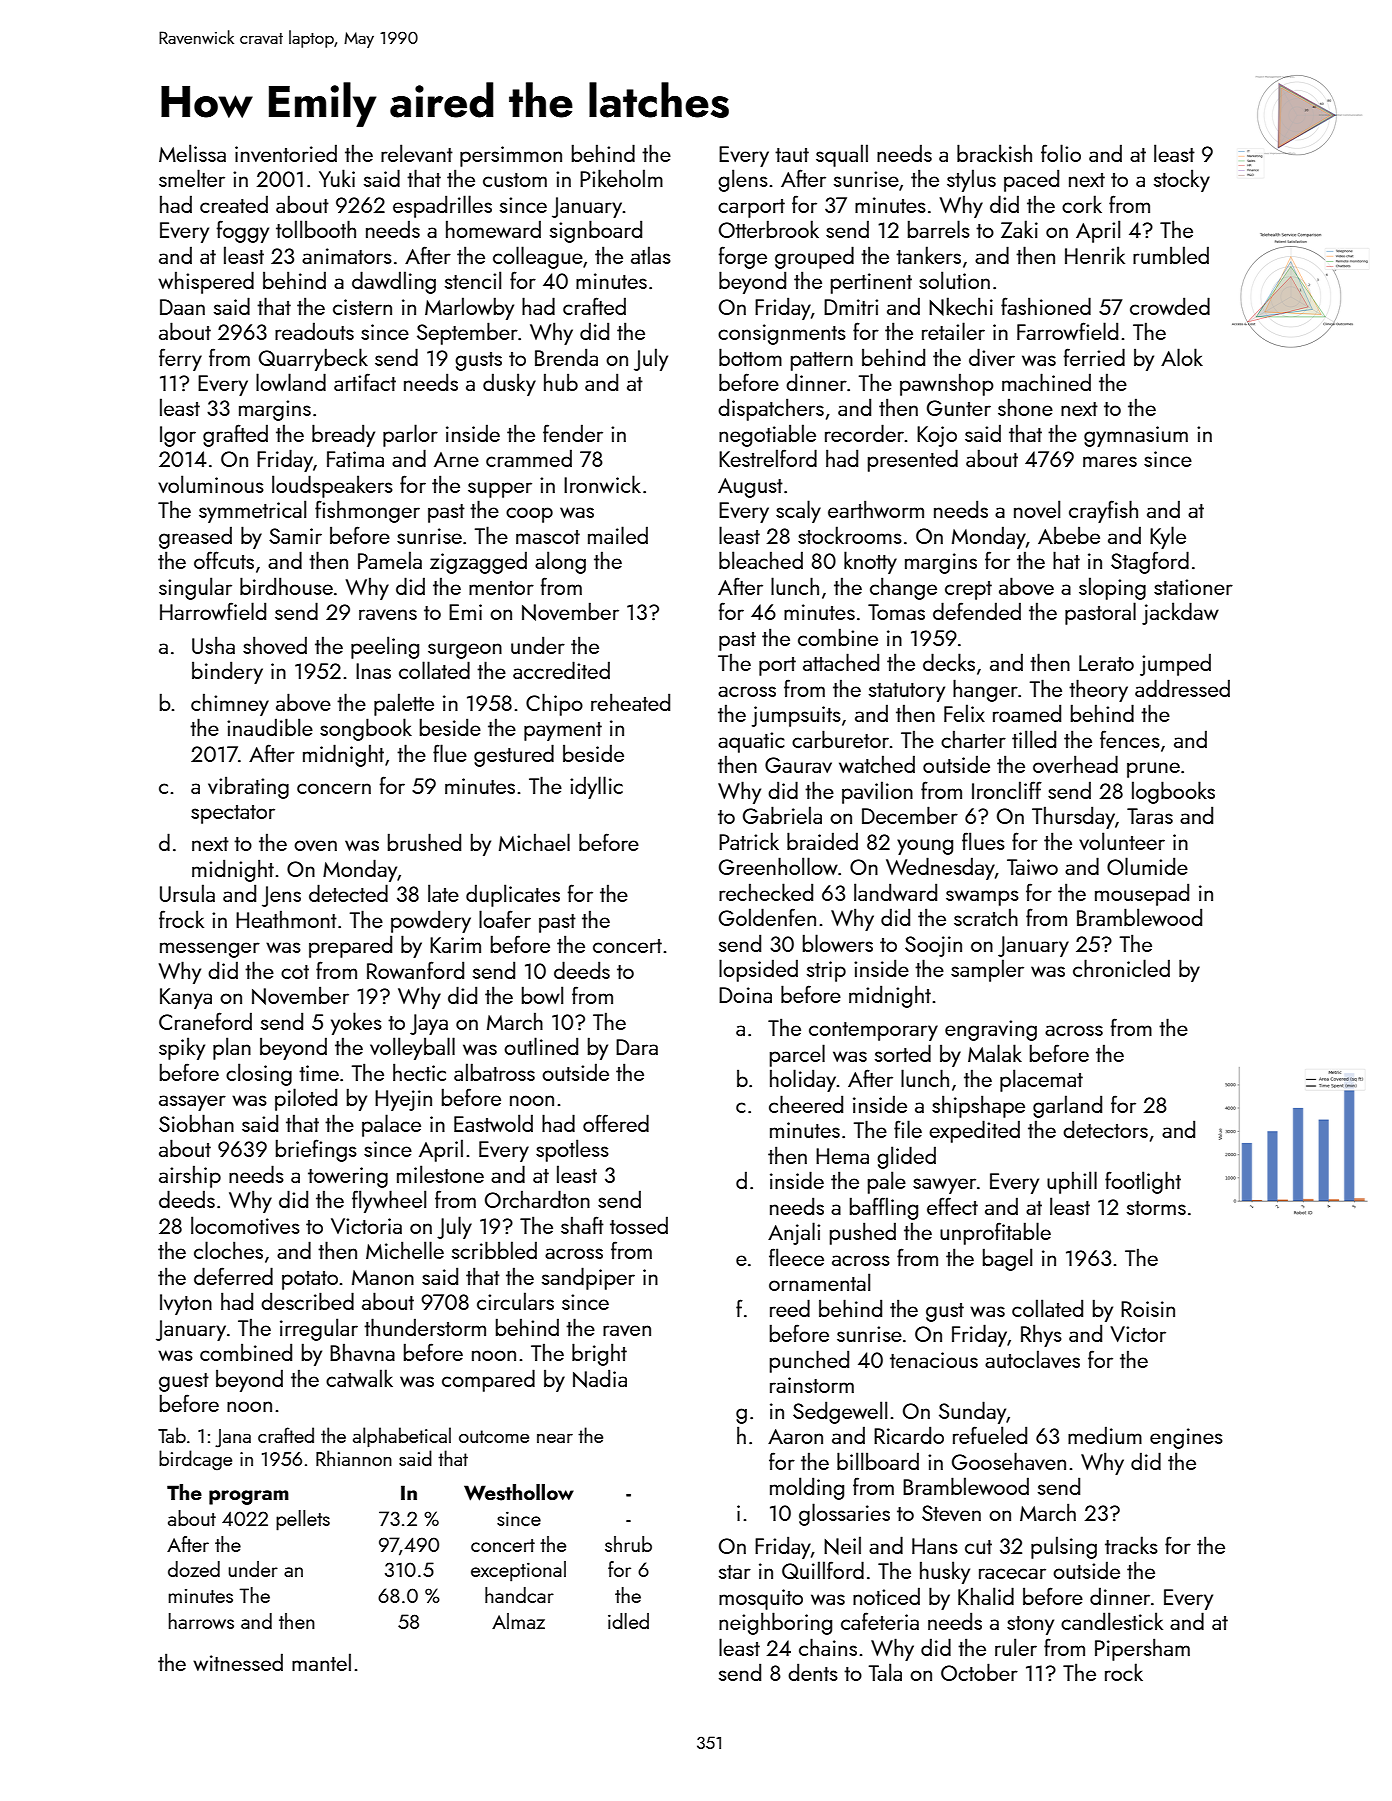 Image resolution: width=1392 pixels, height=1801 pixels. Describe the element at coordinates (286, 153) in the screenshot. I see `inventoried` at that location.
